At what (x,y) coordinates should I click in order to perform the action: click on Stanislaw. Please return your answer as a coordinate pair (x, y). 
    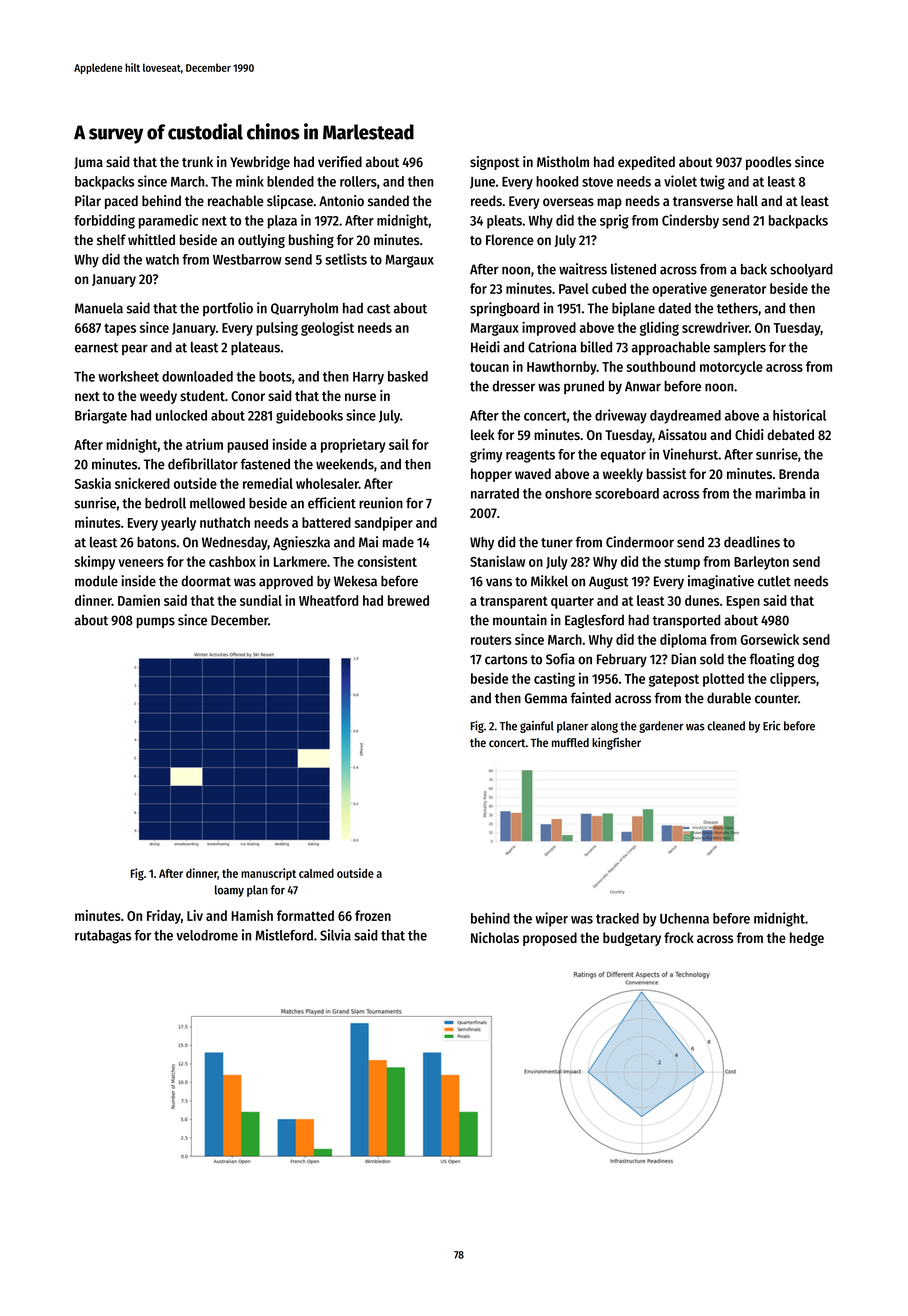
    Looking at the image, I should click on (497, 561).
